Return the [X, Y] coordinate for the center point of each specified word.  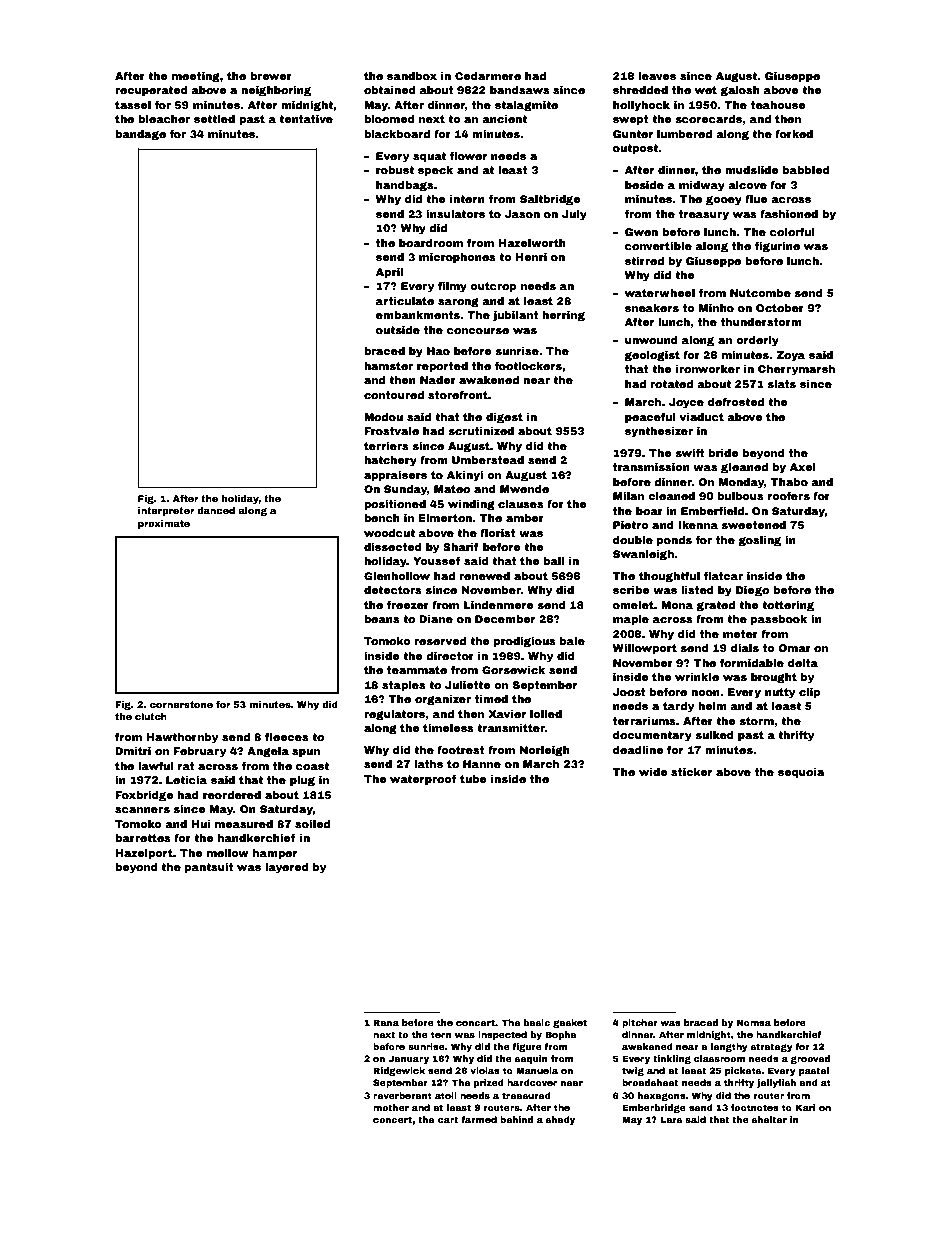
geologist [652, 356]
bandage [140, 135]
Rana [386, 1022]
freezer [407, 605]
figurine [777, 247]
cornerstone [181, 704]
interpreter [166, 511]
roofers [789, 496]
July [574, 215]
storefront [458, 395]
